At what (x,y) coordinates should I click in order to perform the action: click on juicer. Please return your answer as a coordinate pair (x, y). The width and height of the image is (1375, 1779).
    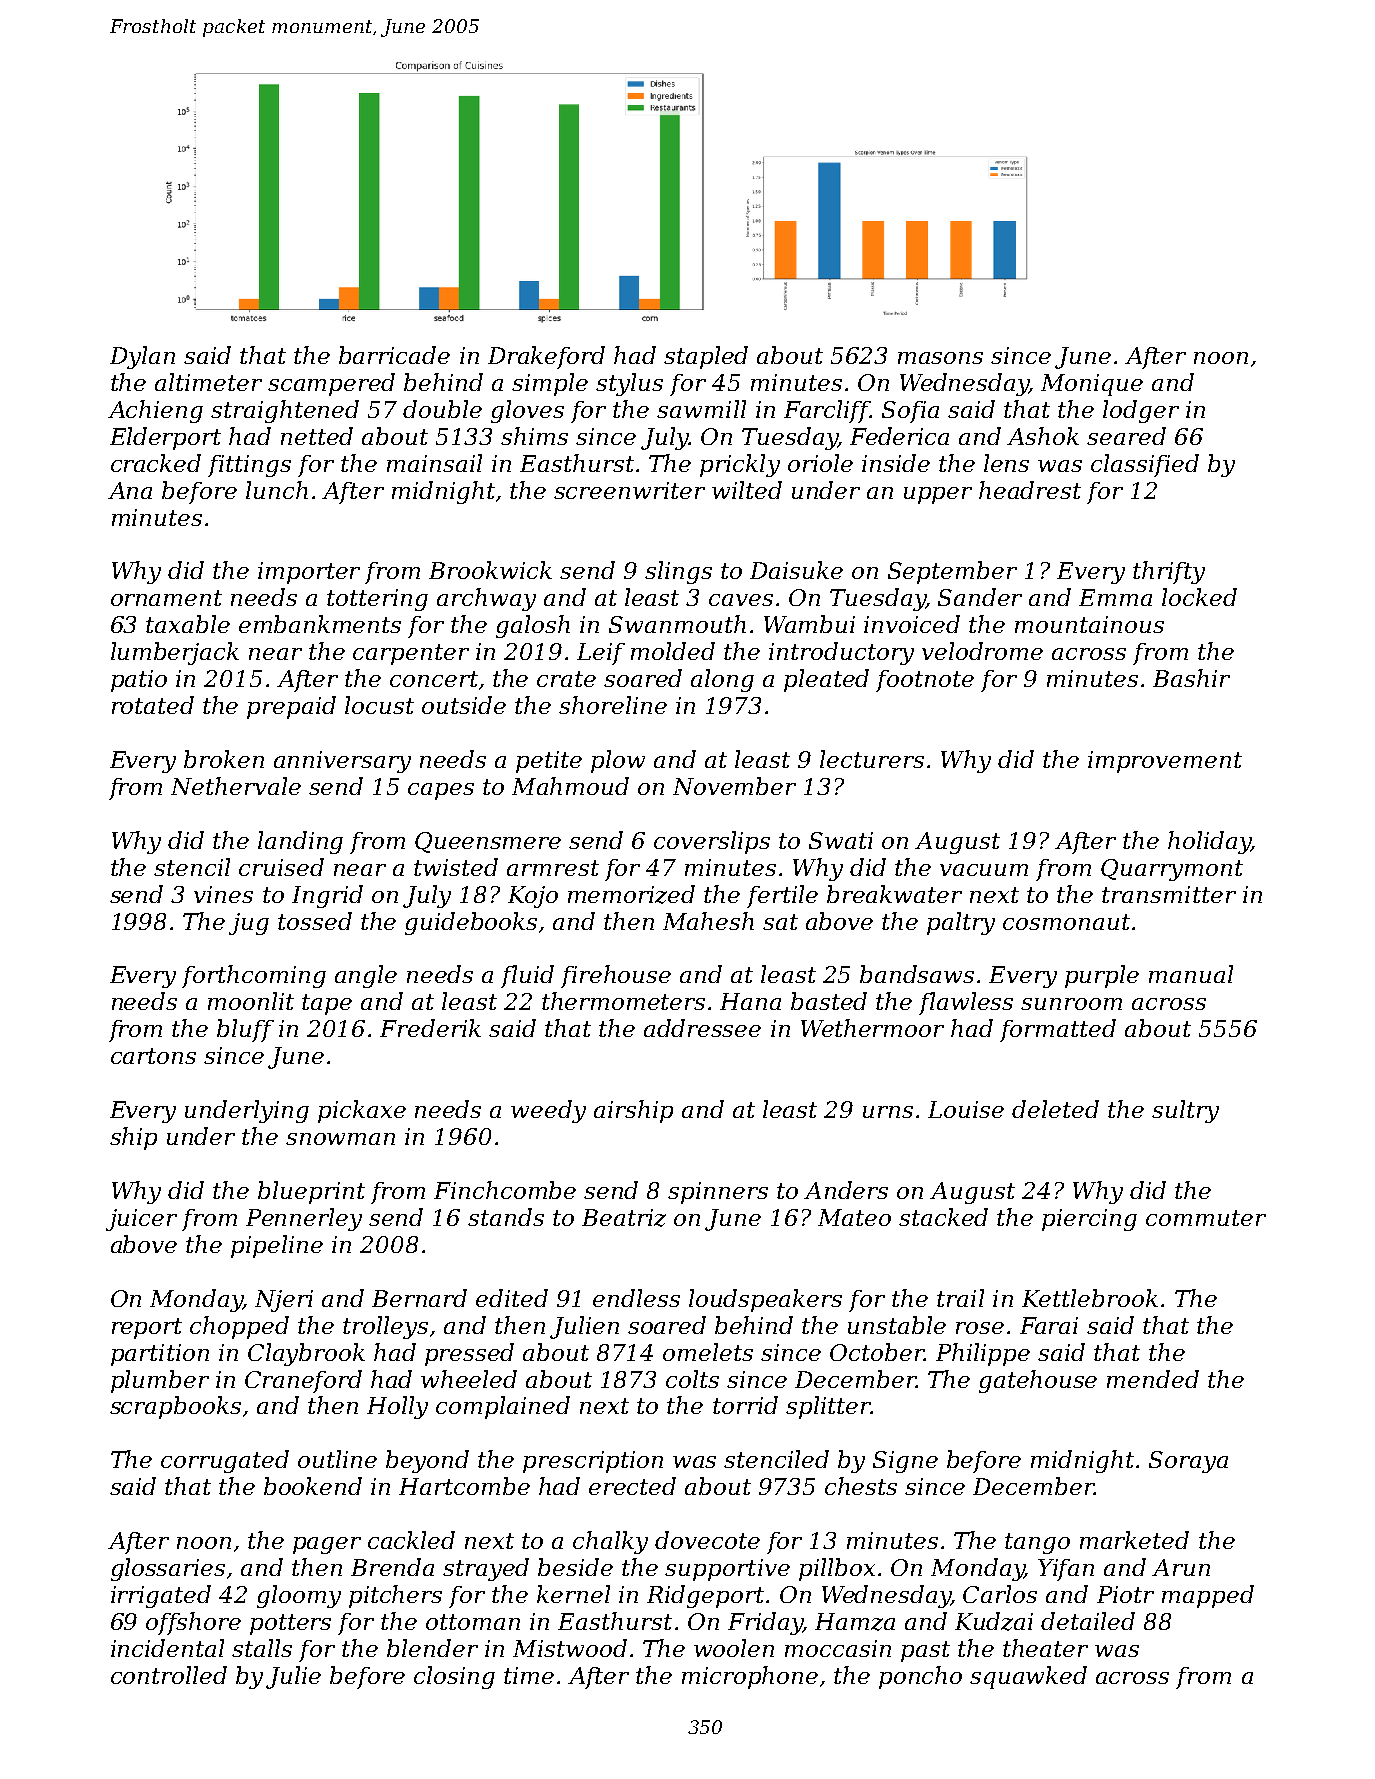
    Looking at the image, I should click on (141, 1220).
